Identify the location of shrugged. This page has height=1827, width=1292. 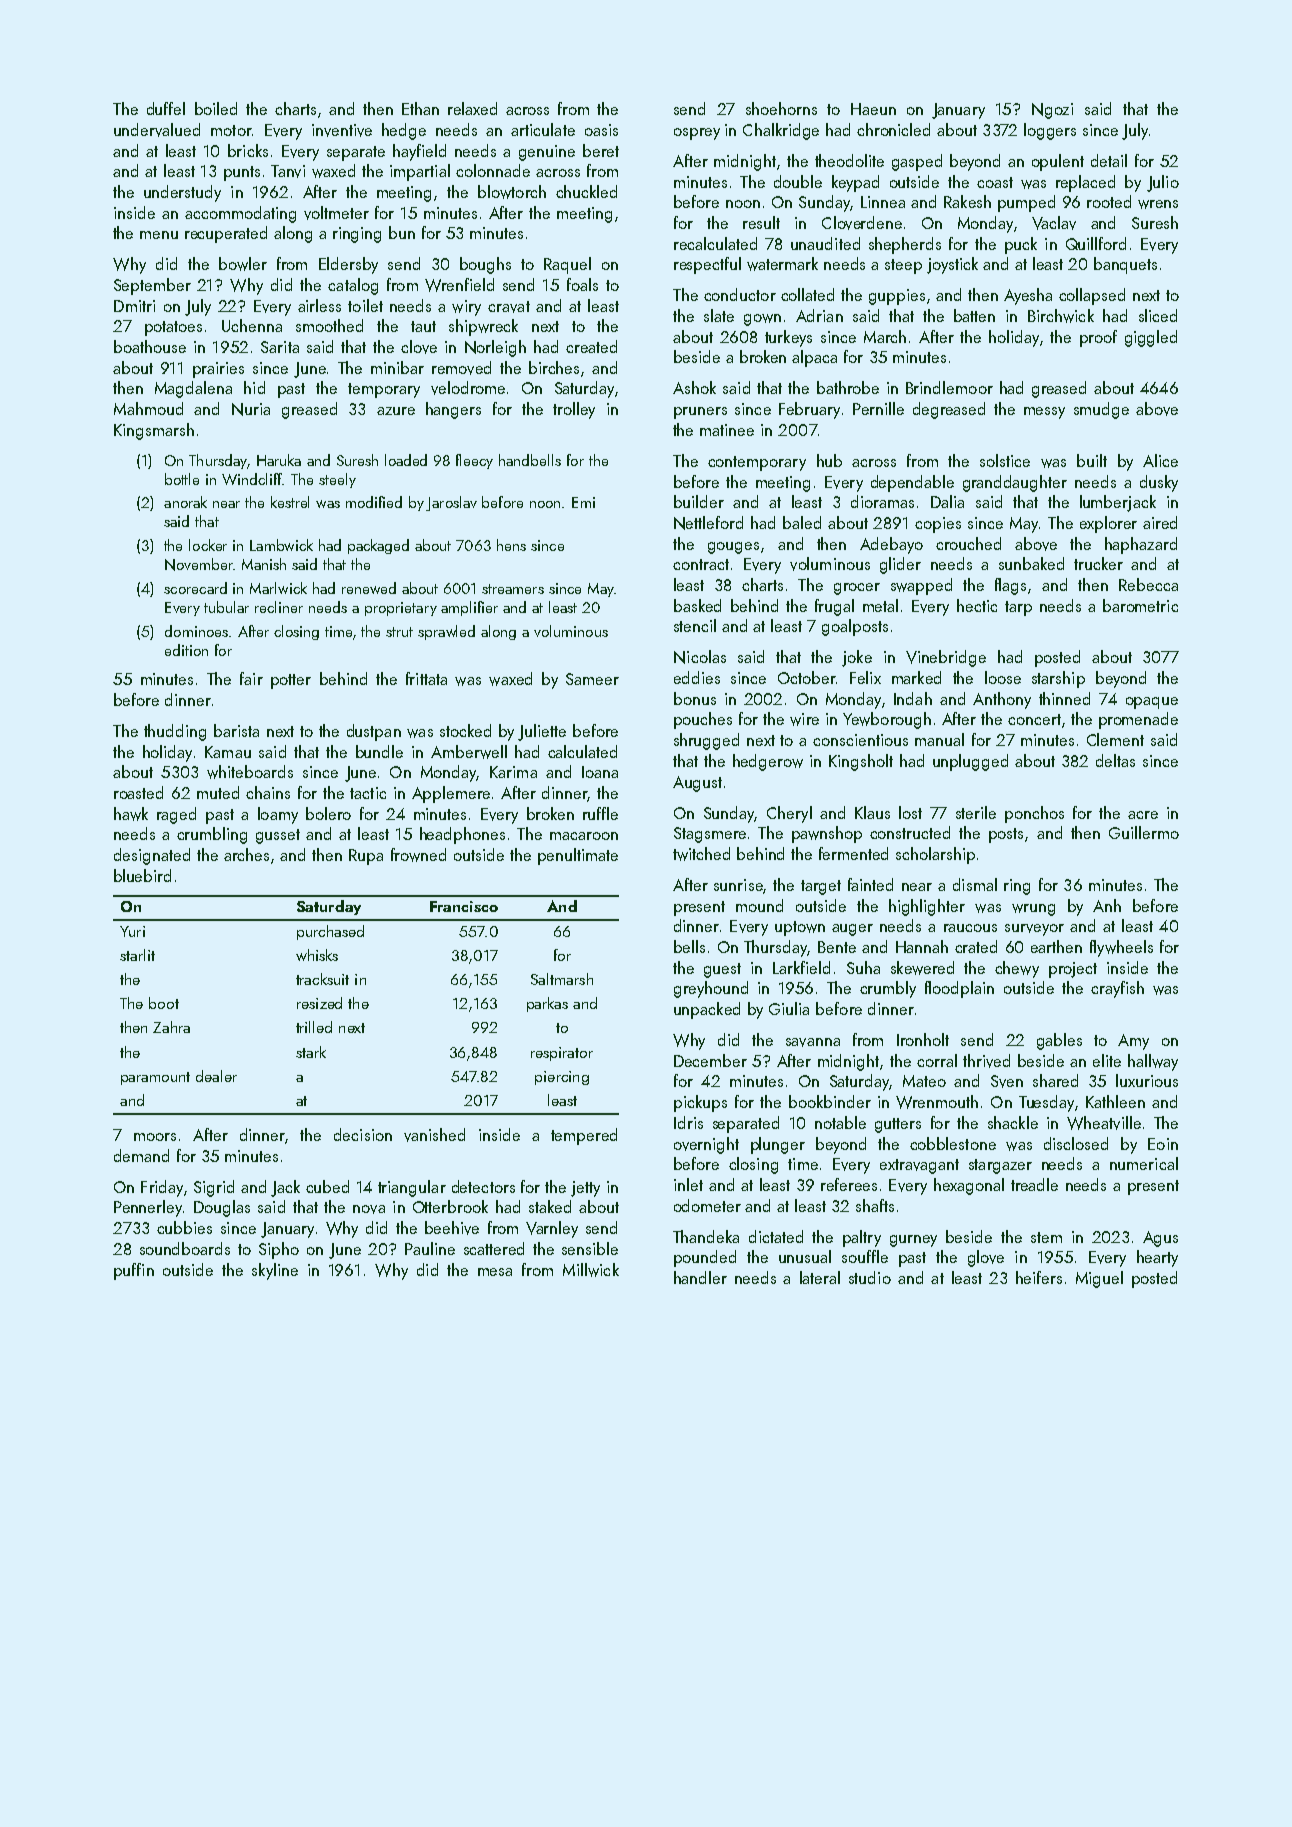
(706, 741).
